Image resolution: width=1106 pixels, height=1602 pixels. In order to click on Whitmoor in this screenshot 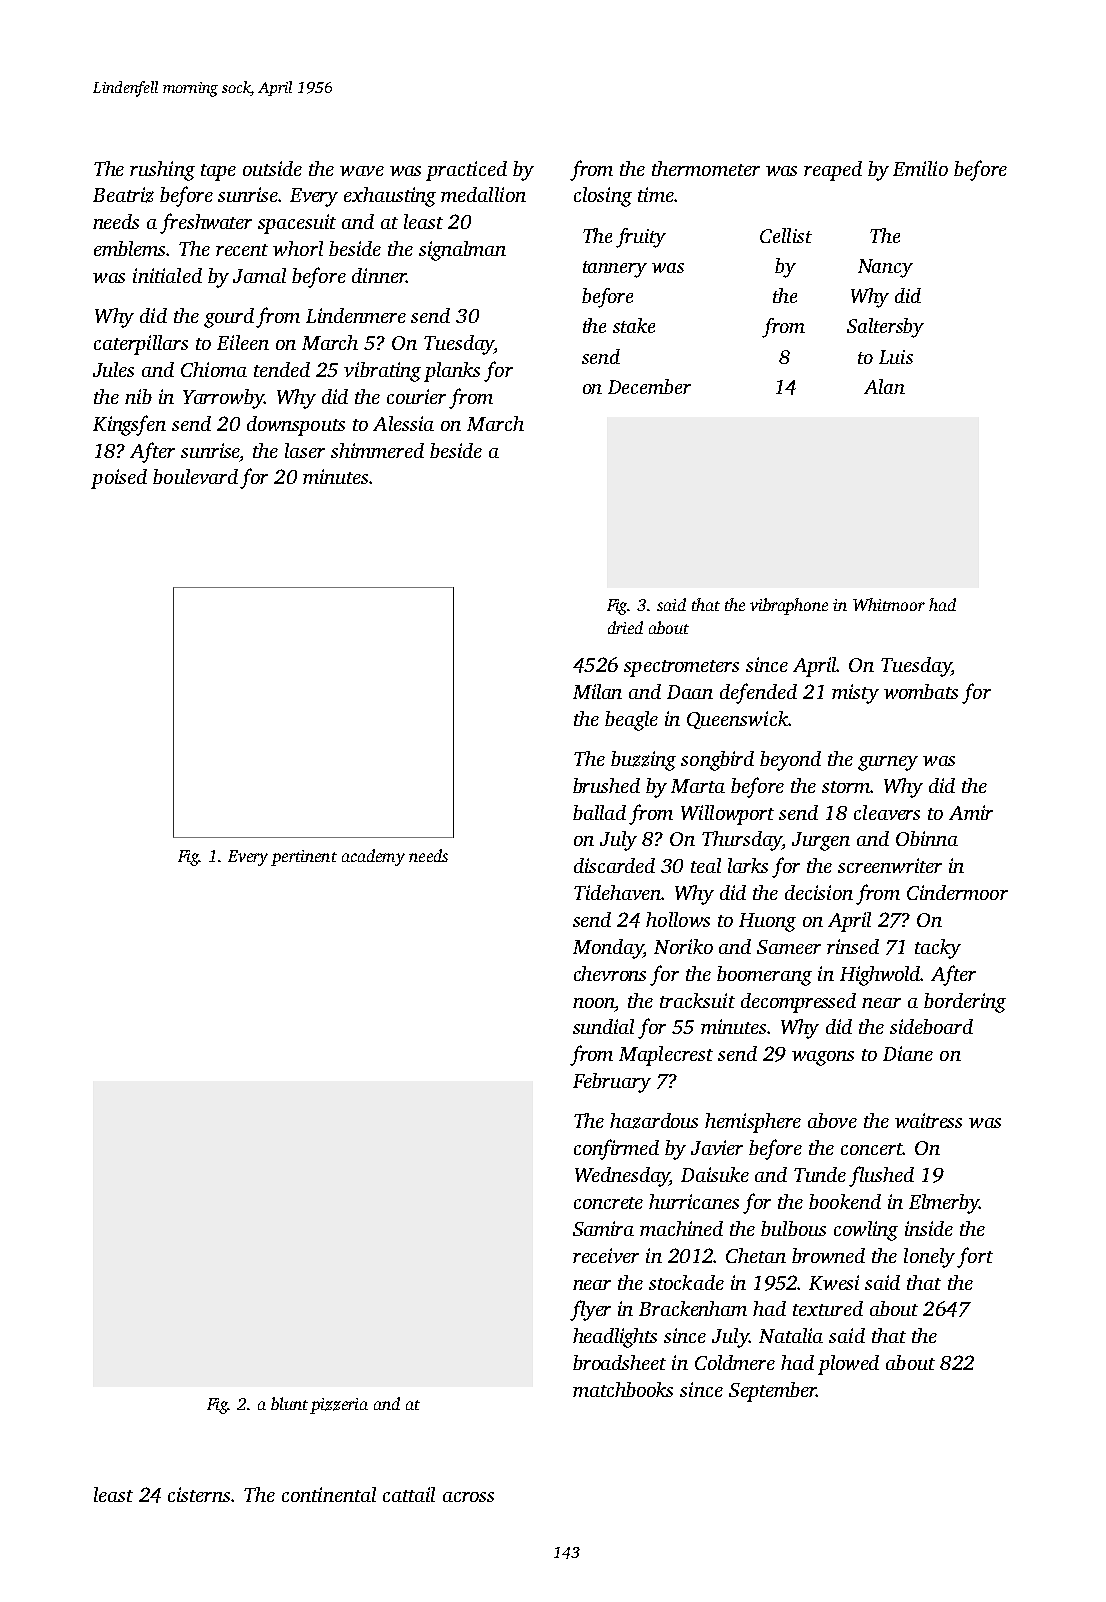, I will do `click(889, 604)`.
